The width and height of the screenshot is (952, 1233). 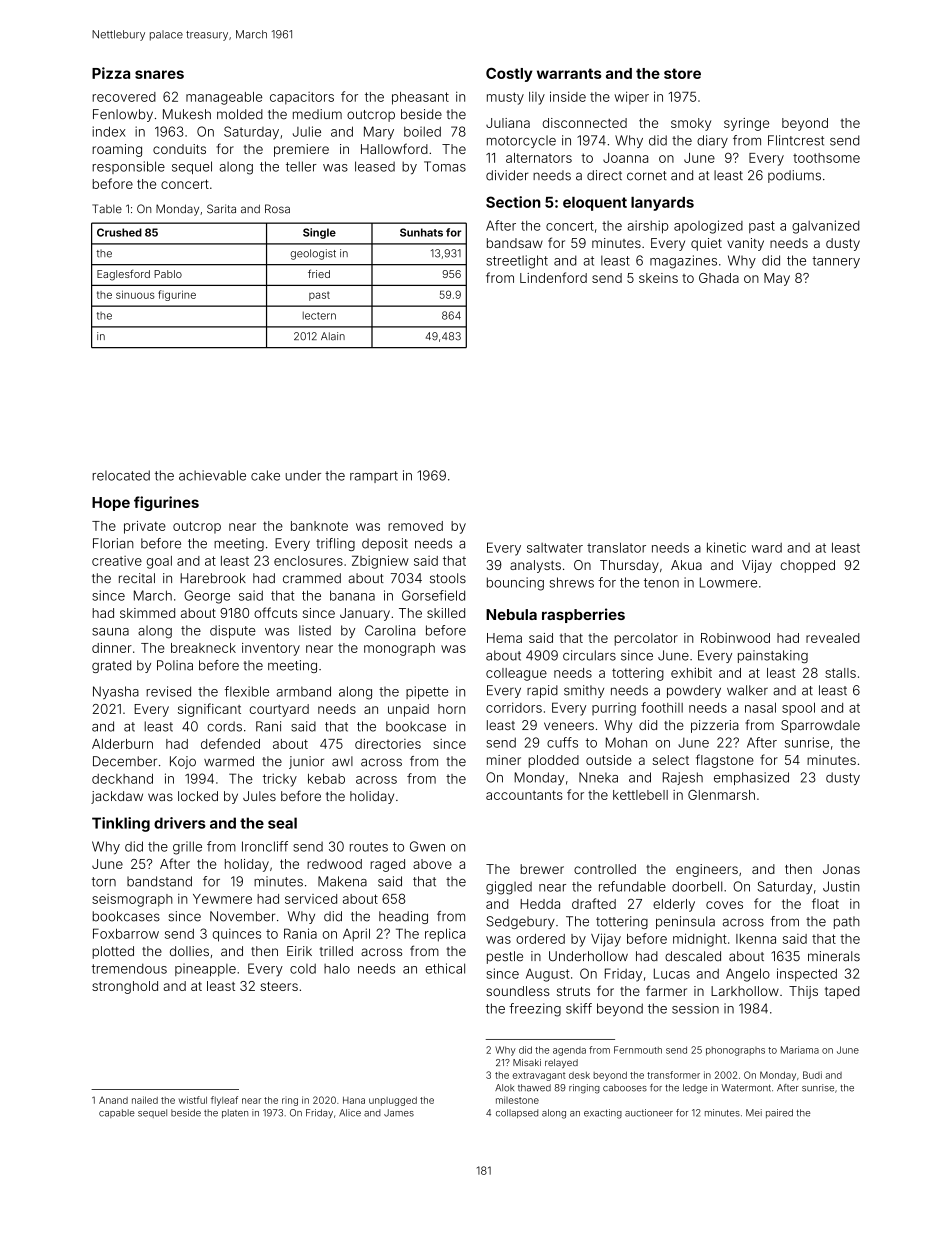 What do you see at coordinates (682, 73) in the screenshot?
I see `store` at bounding box center [682, 73].
